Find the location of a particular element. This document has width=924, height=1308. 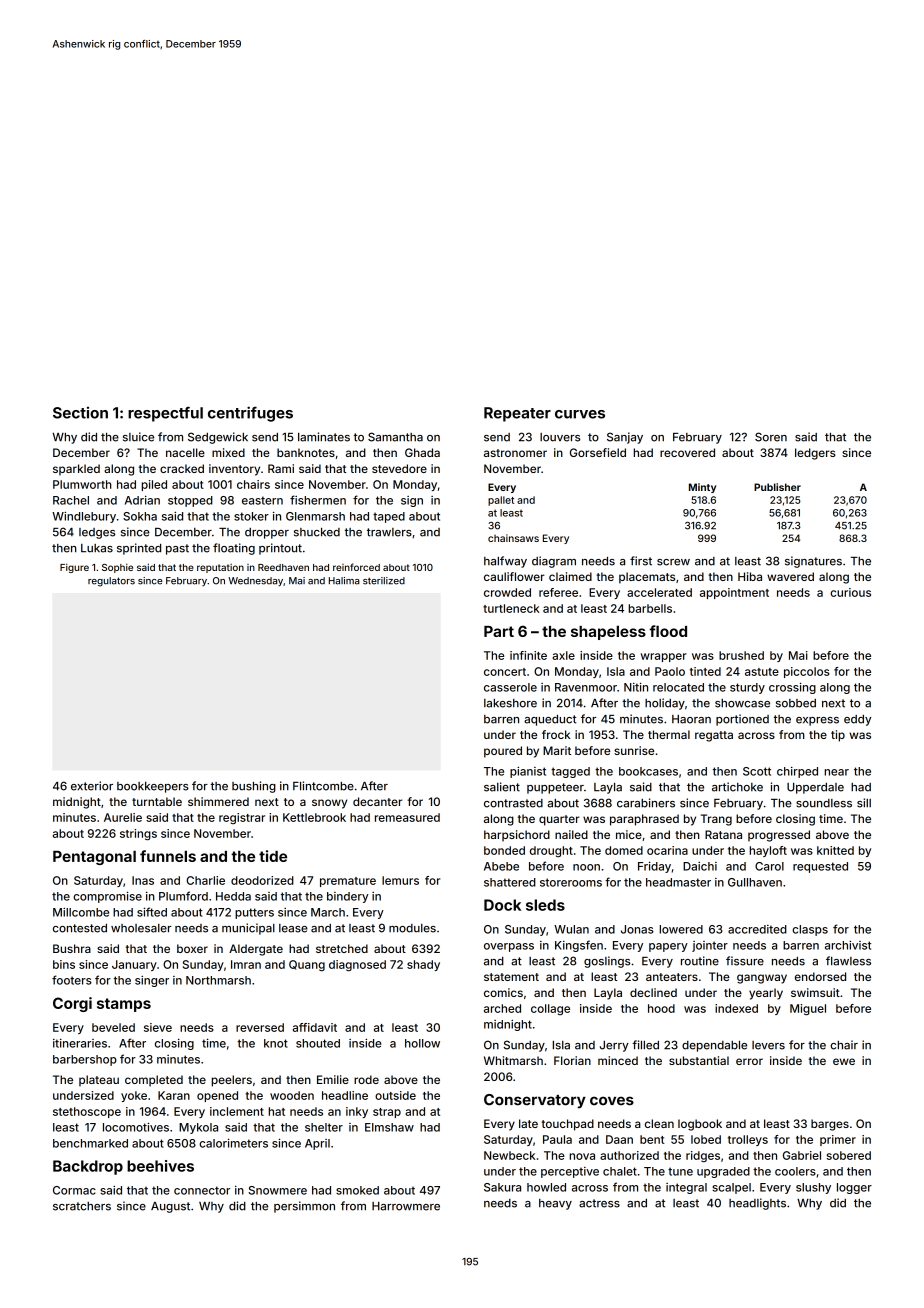

barbershop is located at coordinates (85, 1060).
